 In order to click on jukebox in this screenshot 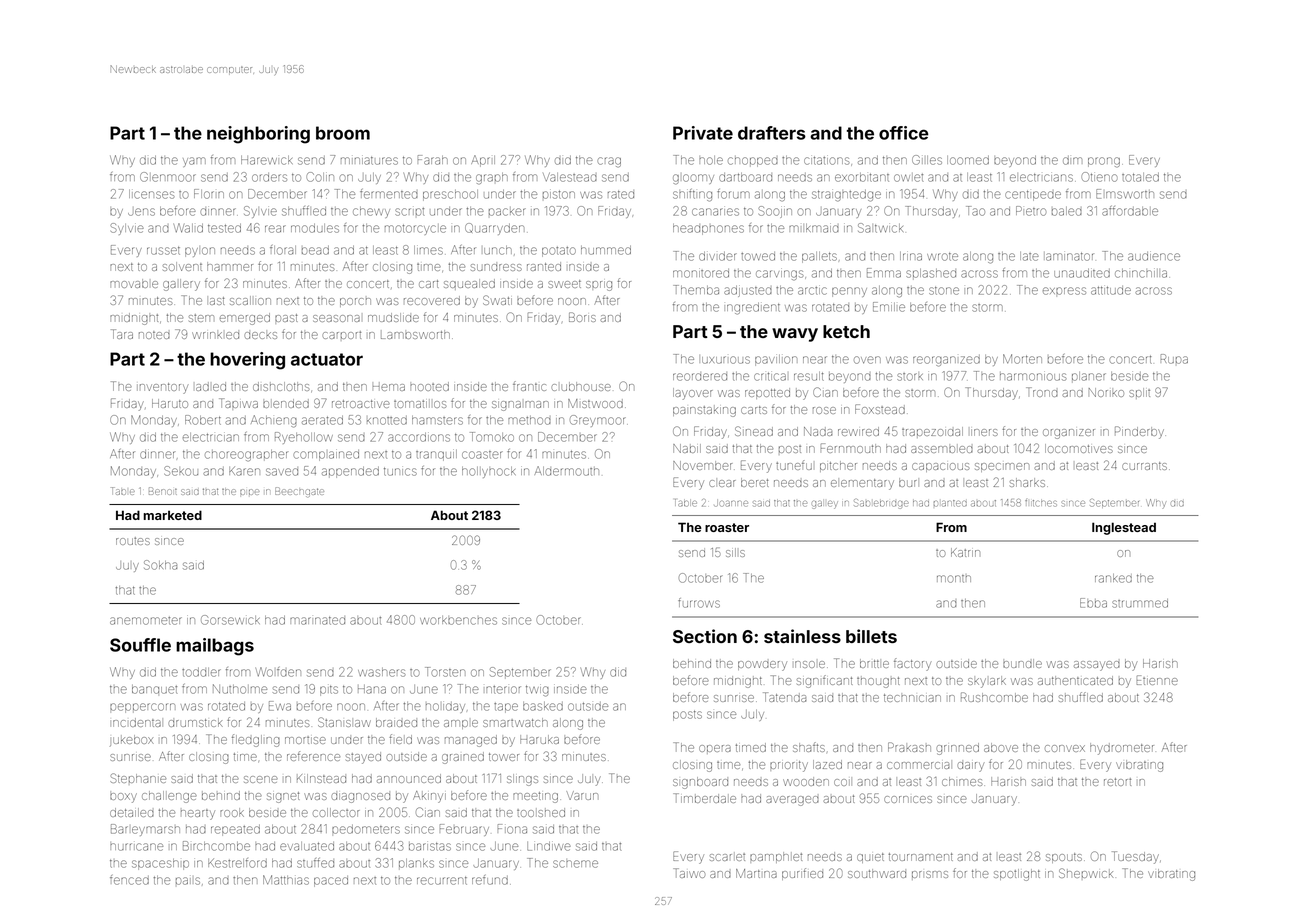, I will do `click(131, 740)`.
